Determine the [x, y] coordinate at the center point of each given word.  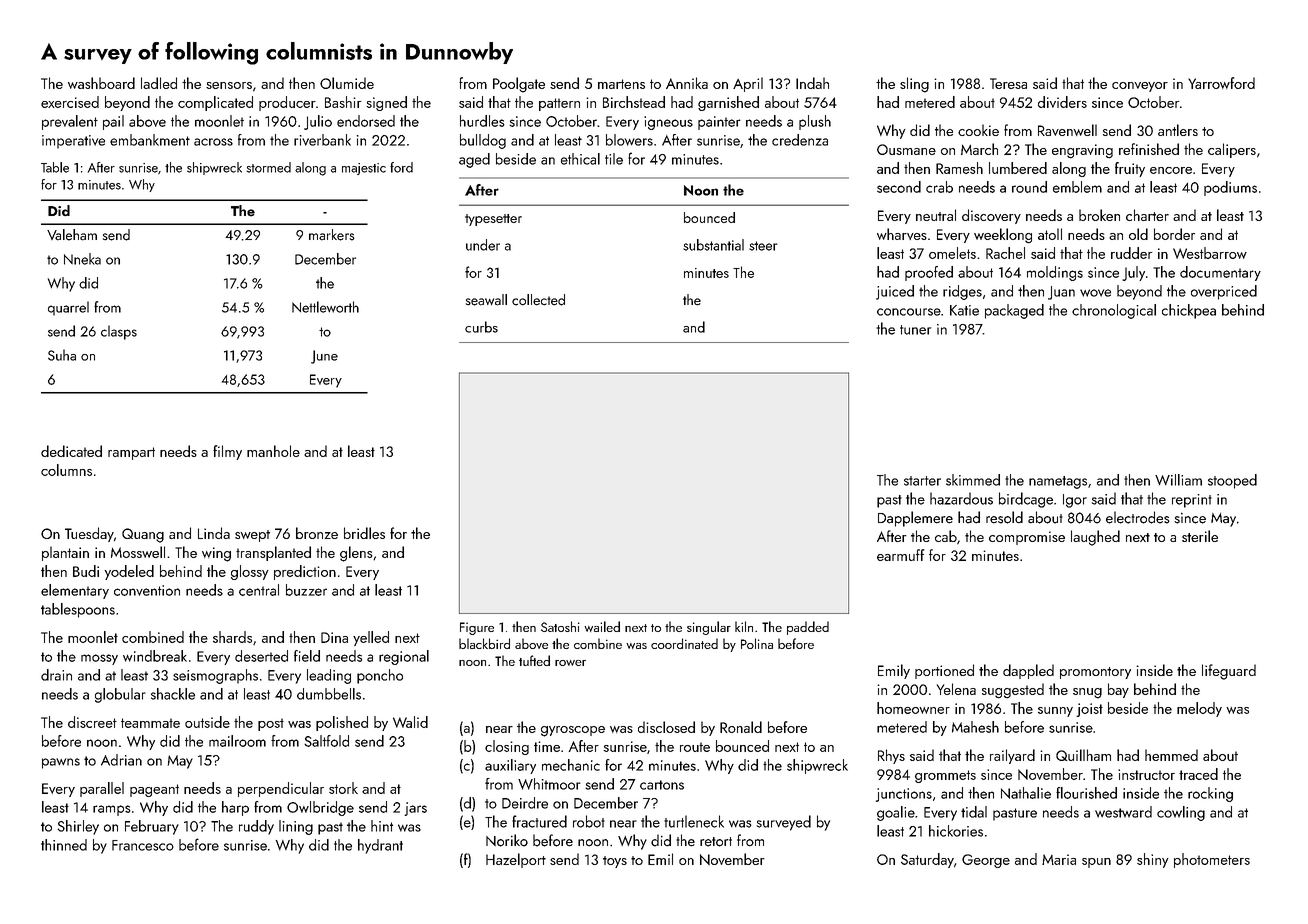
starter [922, 481]
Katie [964, 310]
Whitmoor [549, 784]
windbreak [155, 656]
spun [1096, 863]
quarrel [68, 308]
